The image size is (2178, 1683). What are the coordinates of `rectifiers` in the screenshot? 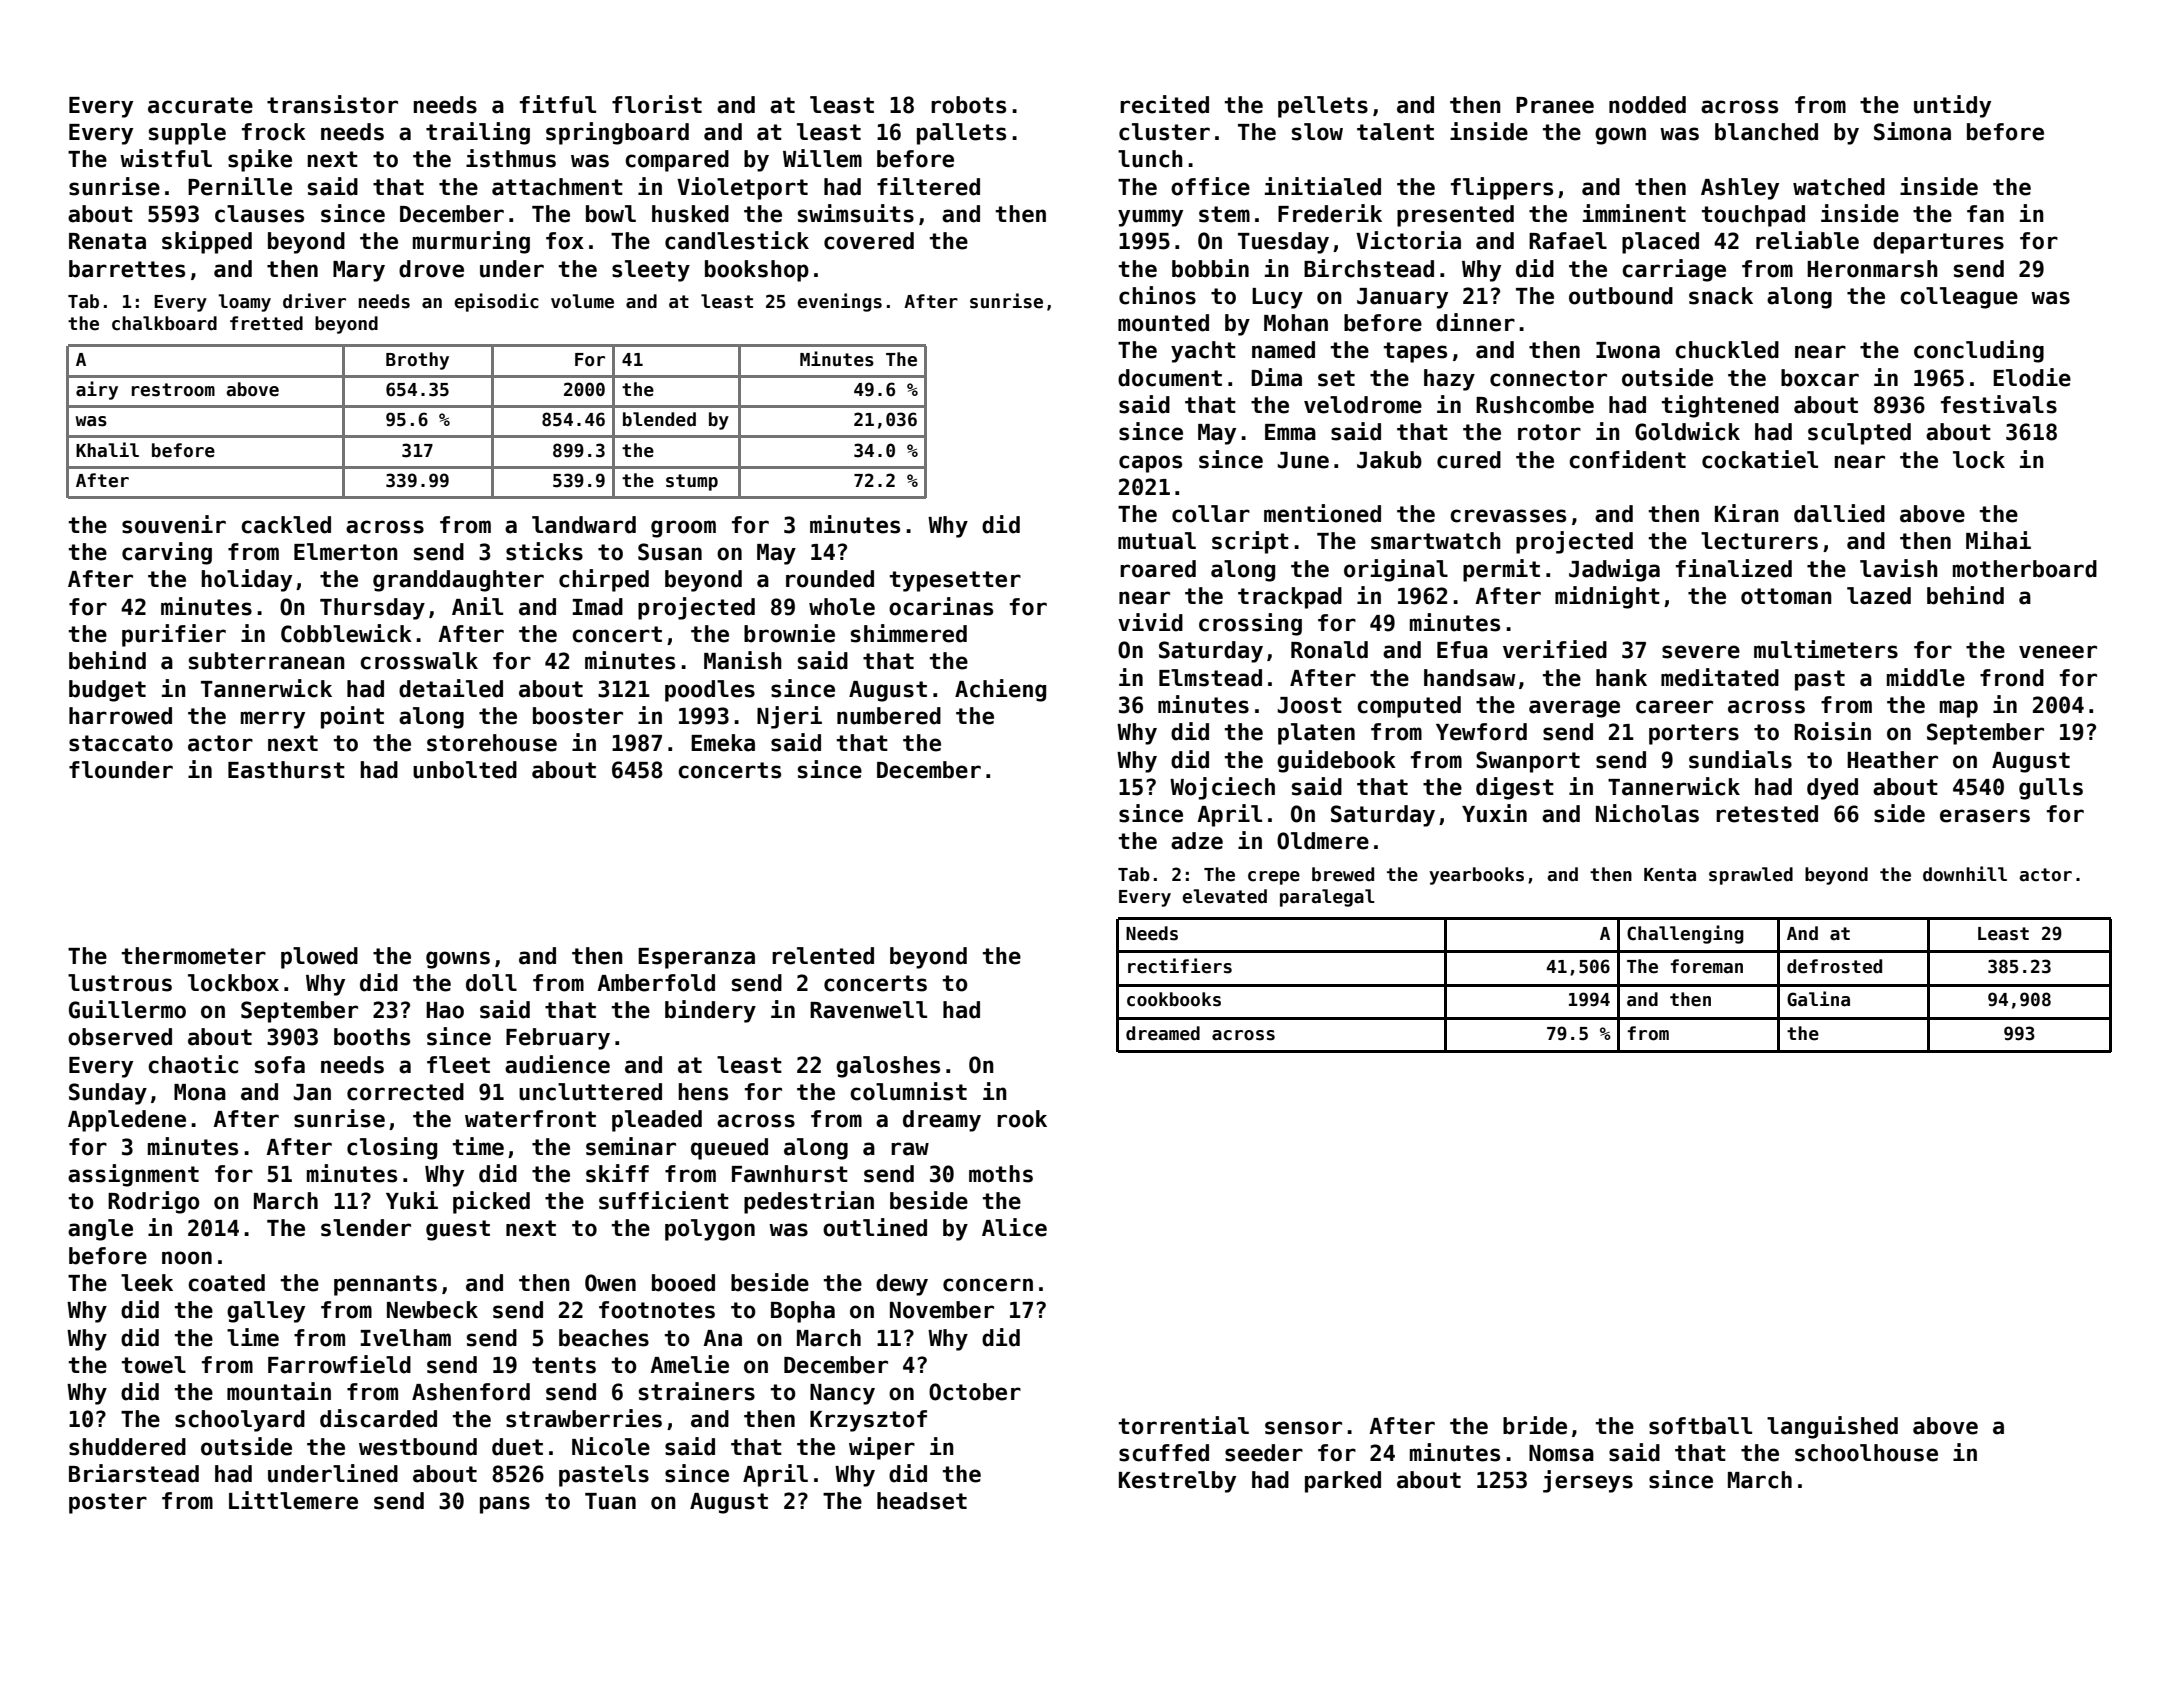 It's located at (1180, 966).
